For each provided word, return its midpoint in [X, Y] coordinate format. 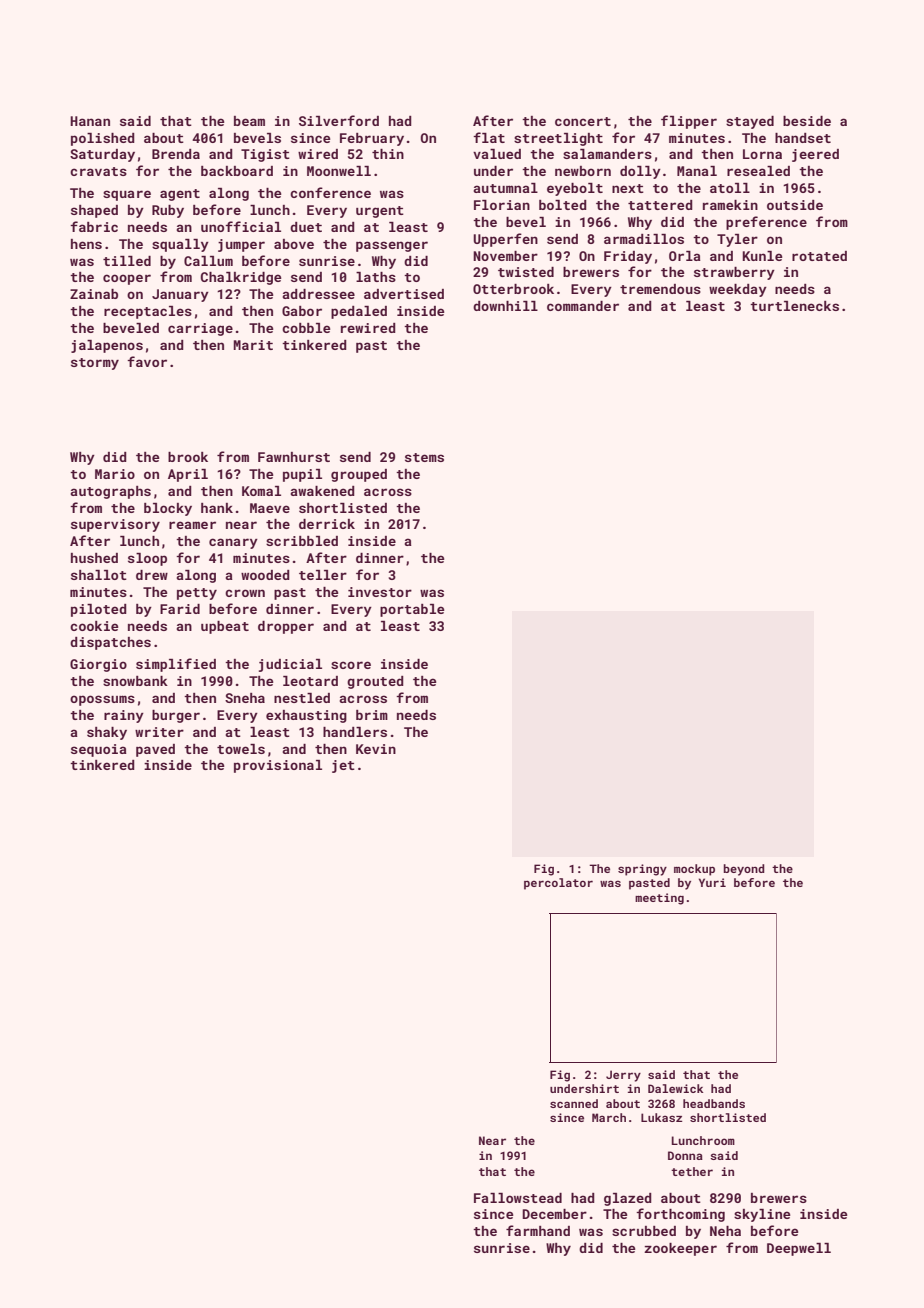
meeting [659, 899]
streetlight [558, 139]
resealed [758, 171]
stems [424, 457]
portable [412, 610]
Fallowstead [518, 1198]
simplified [176, 665]
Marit [253, 345]
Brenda [176, 154]
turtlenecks [794, 306]
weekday [738, 290]
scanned [574, 1103]
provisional [278, 766]
